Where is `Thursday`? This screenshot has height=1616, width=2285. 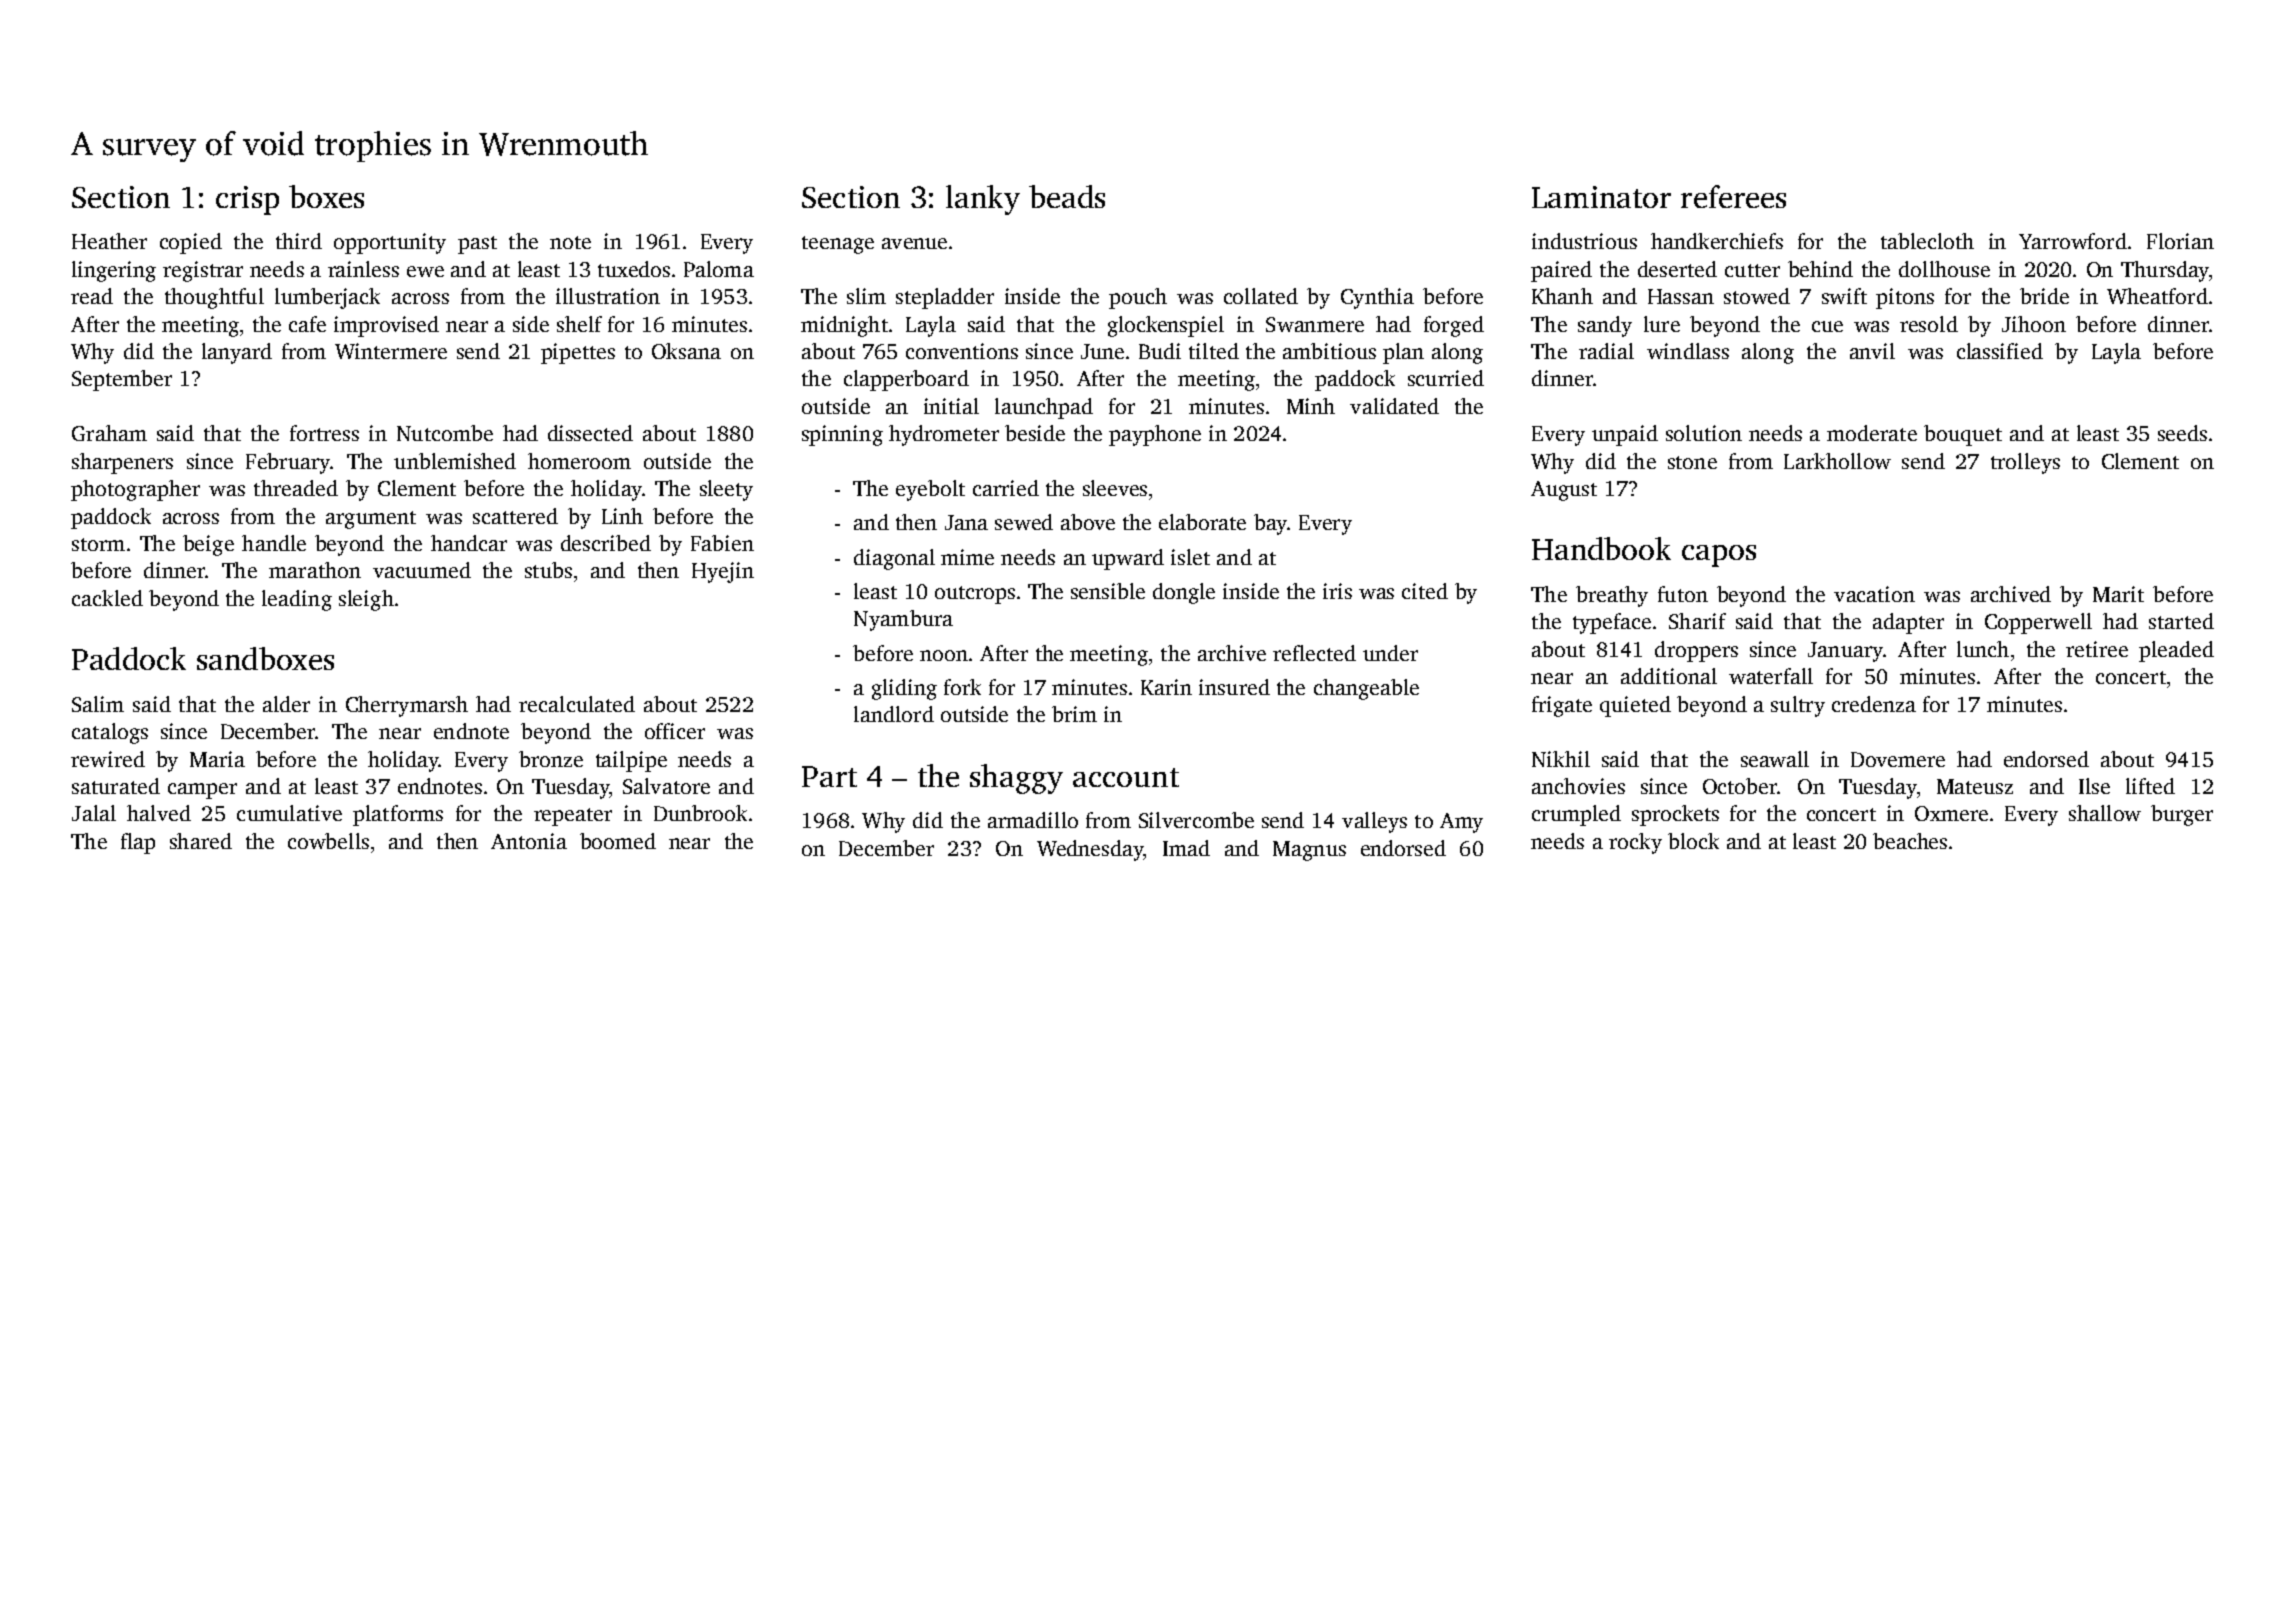
Thursday is located at coordinates (2165, 271).
